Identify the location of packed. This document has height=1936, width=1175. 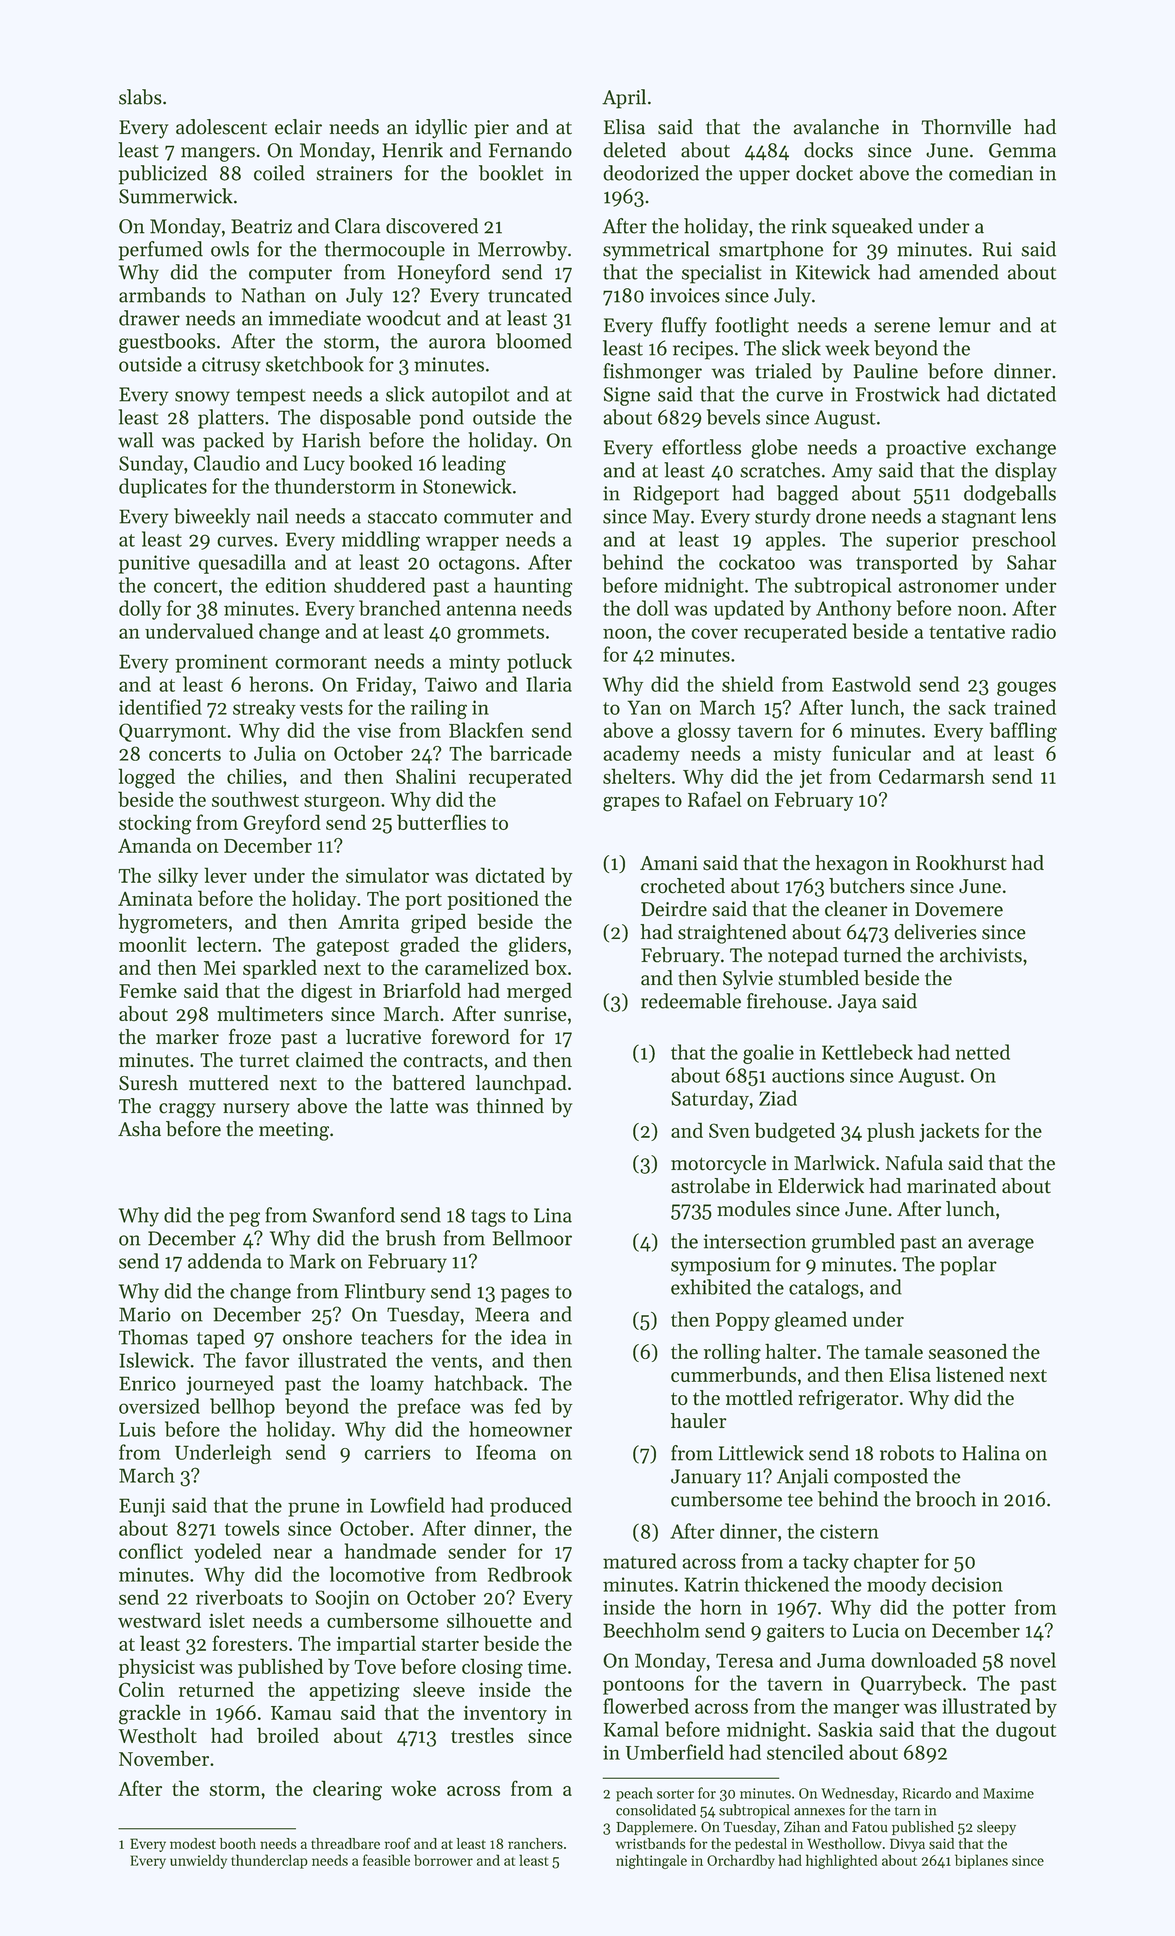
(233, 442).
